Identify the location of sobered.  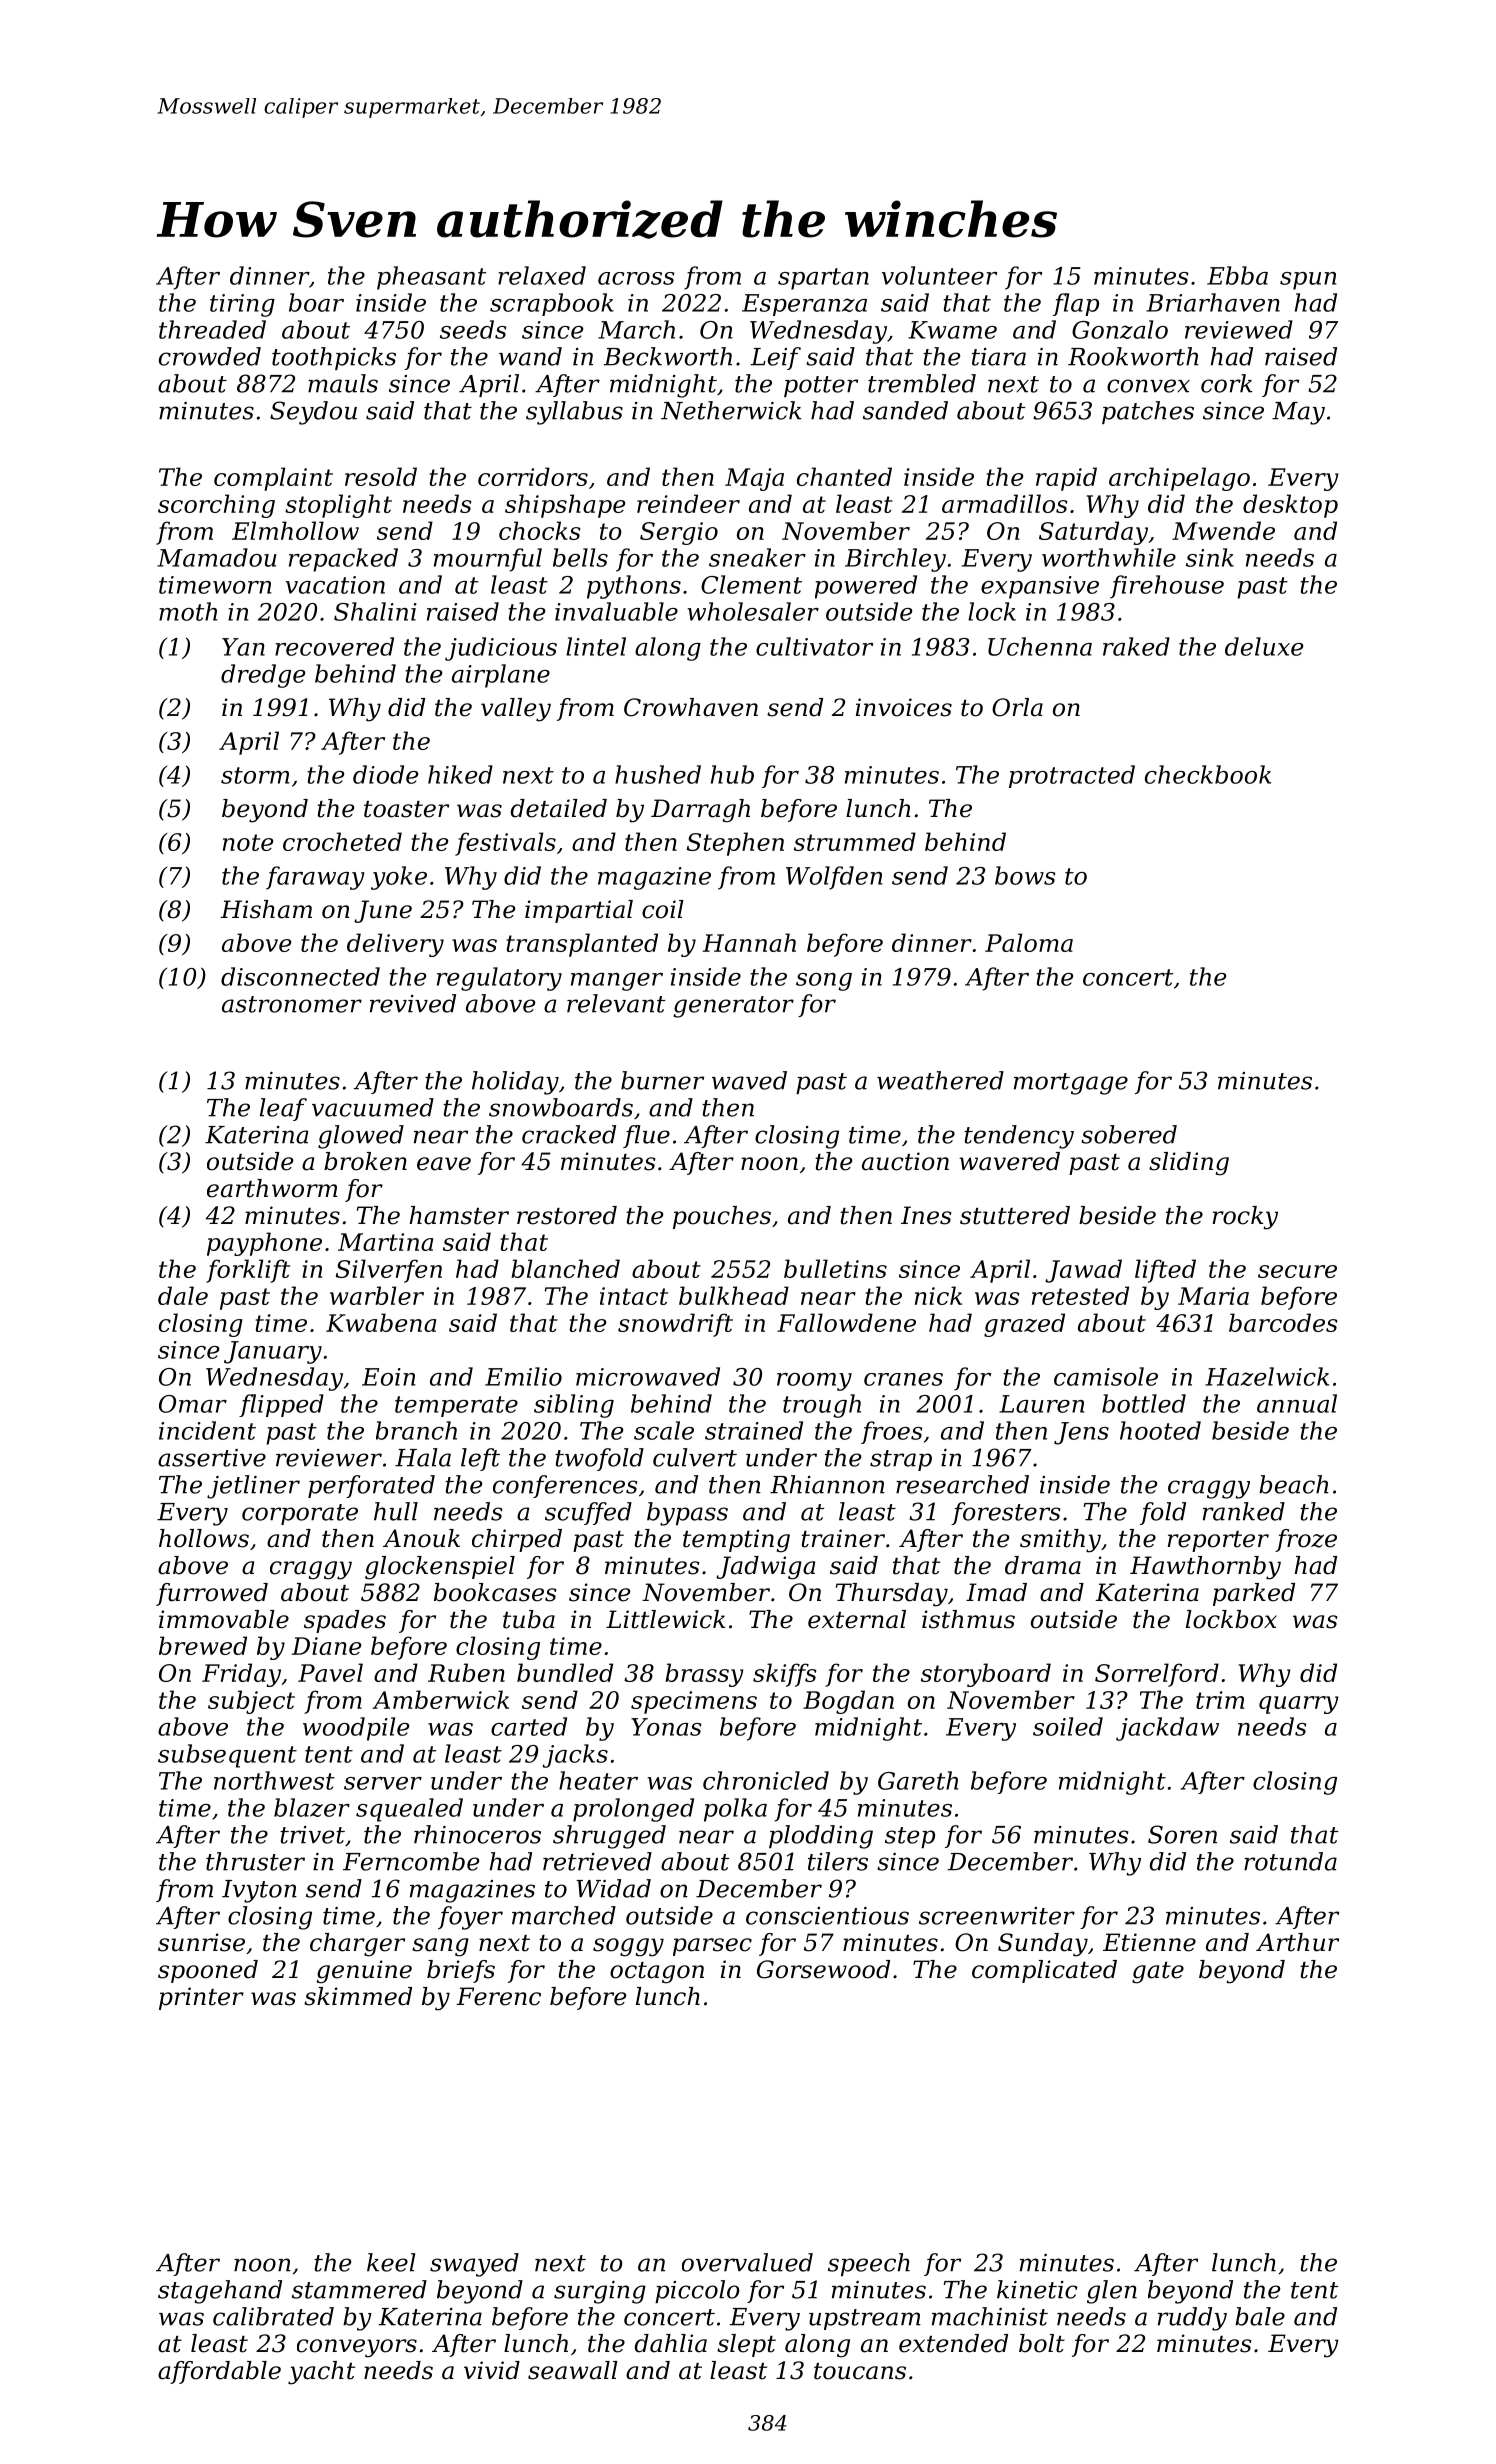
(1129, 1134).
